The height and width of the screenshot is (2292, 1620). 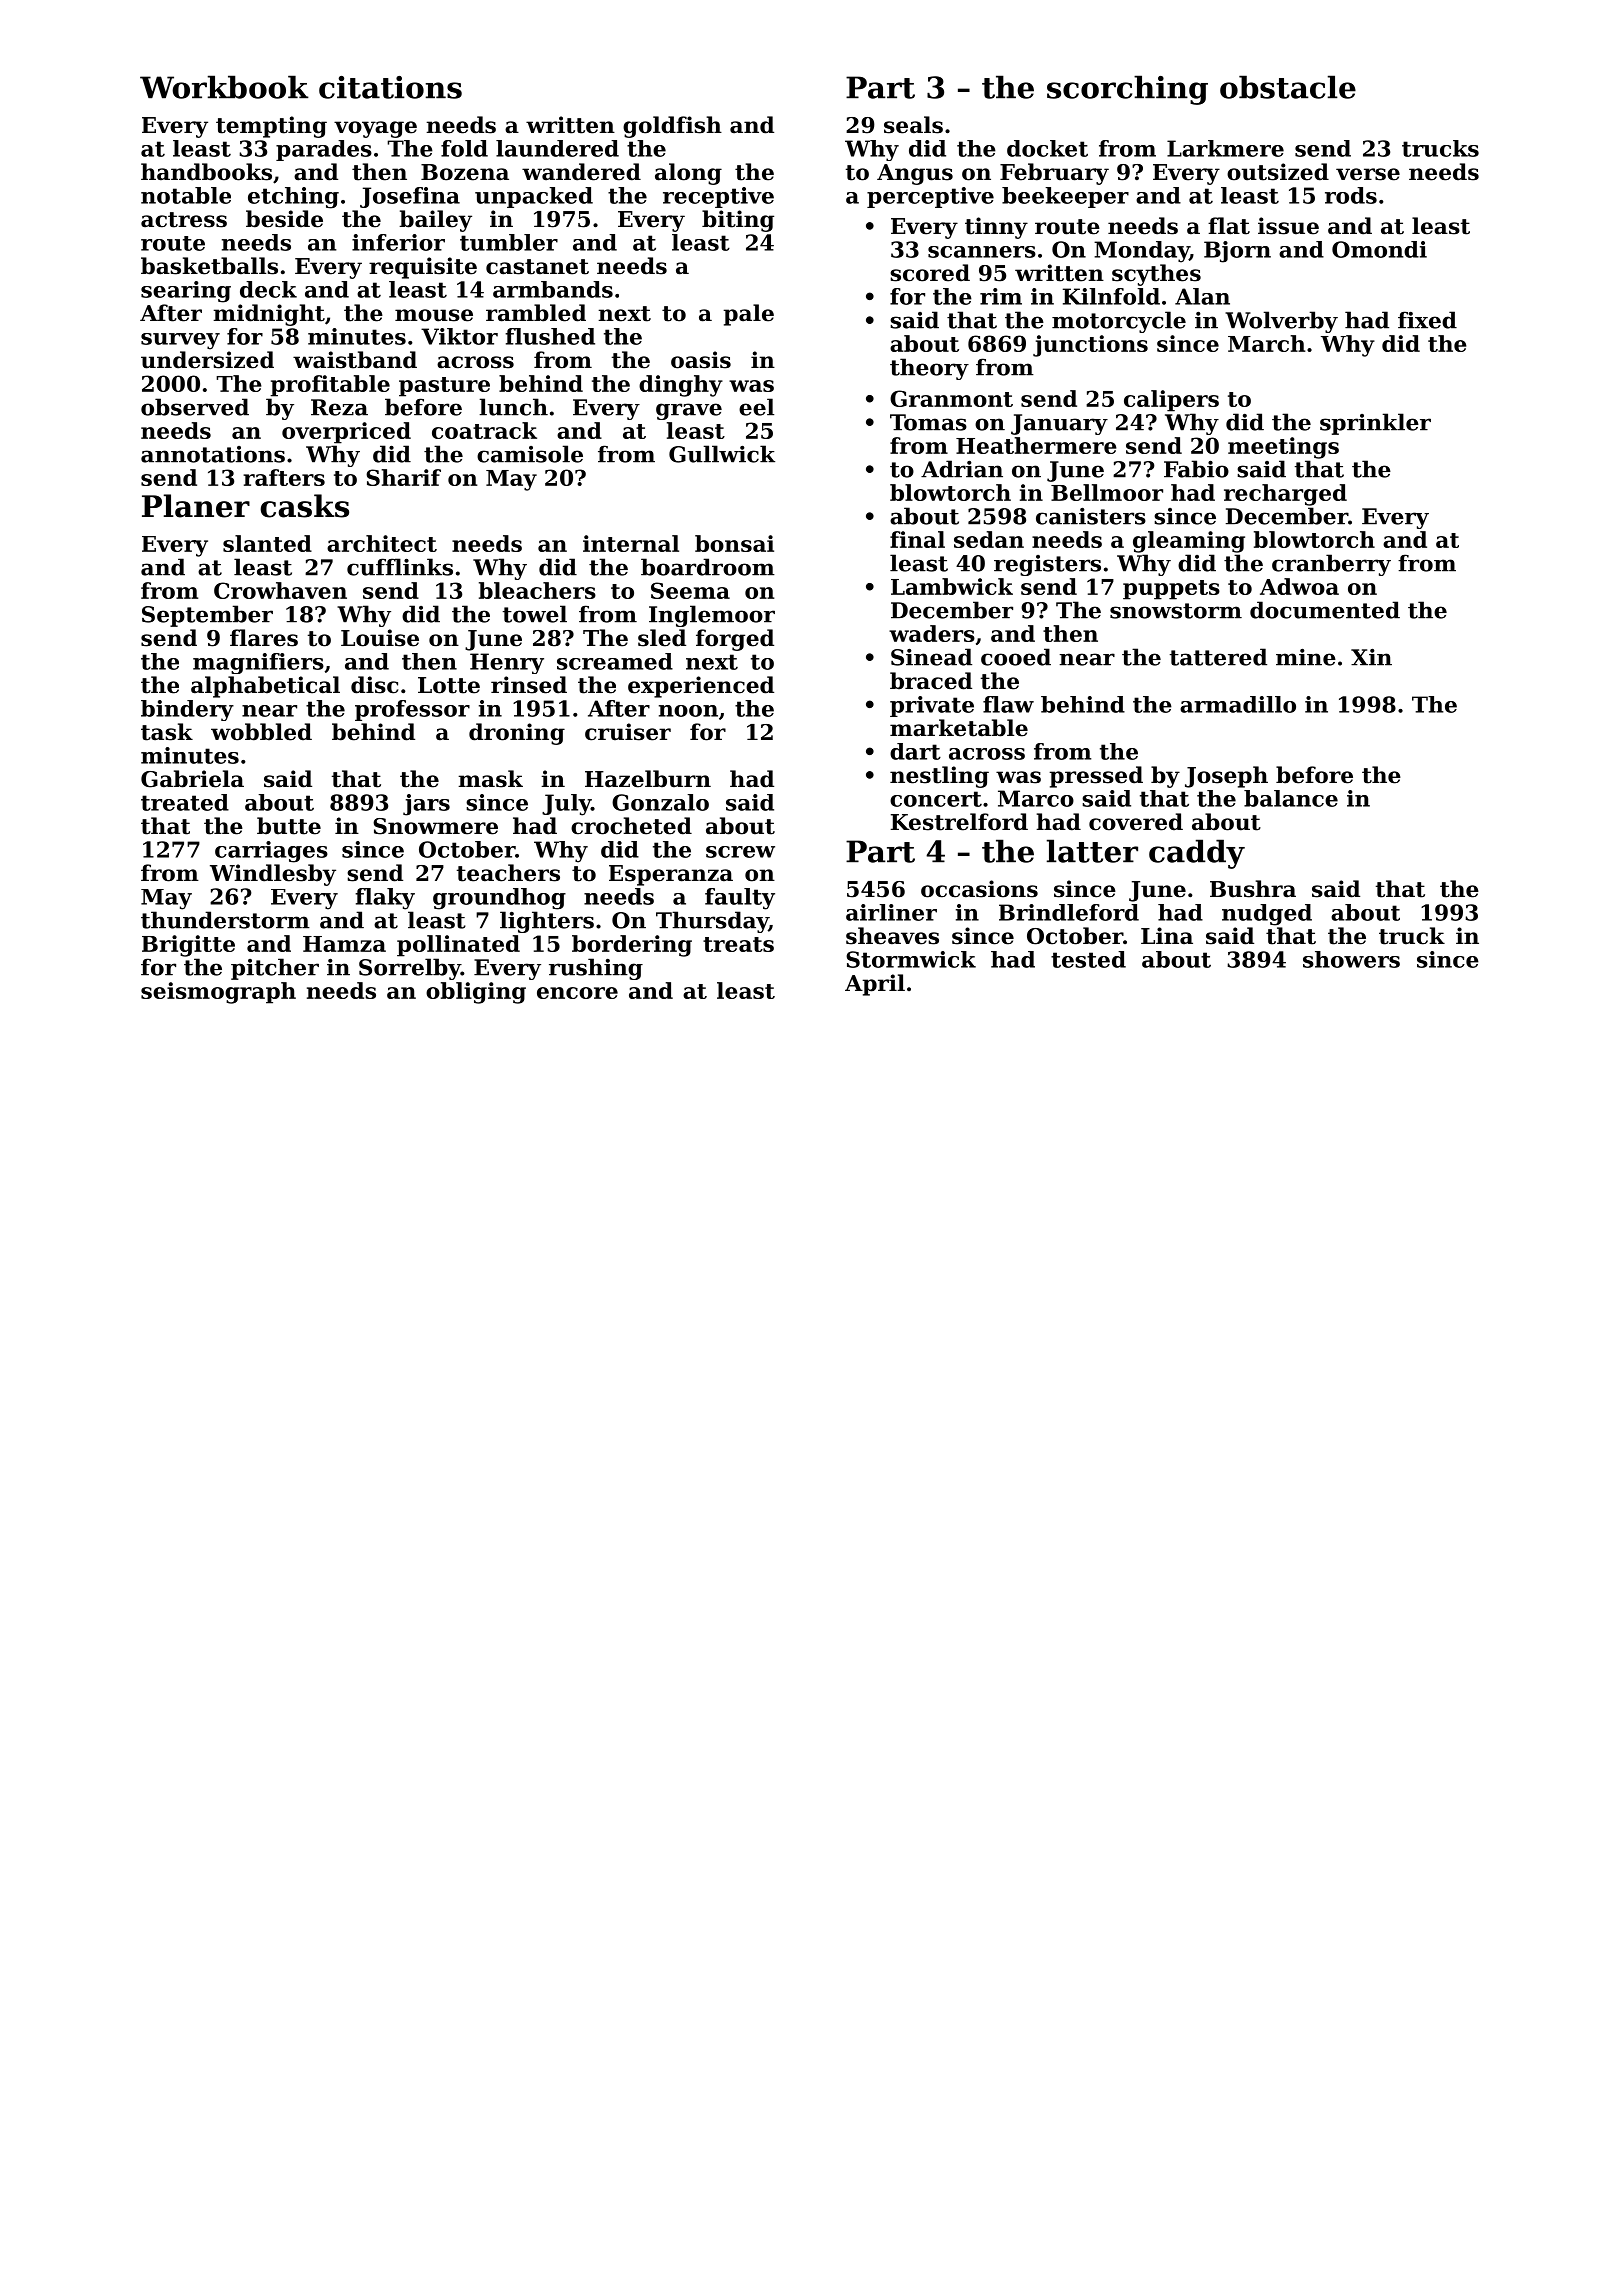 I want to click on goldfish, so click(x=672, y=127).
